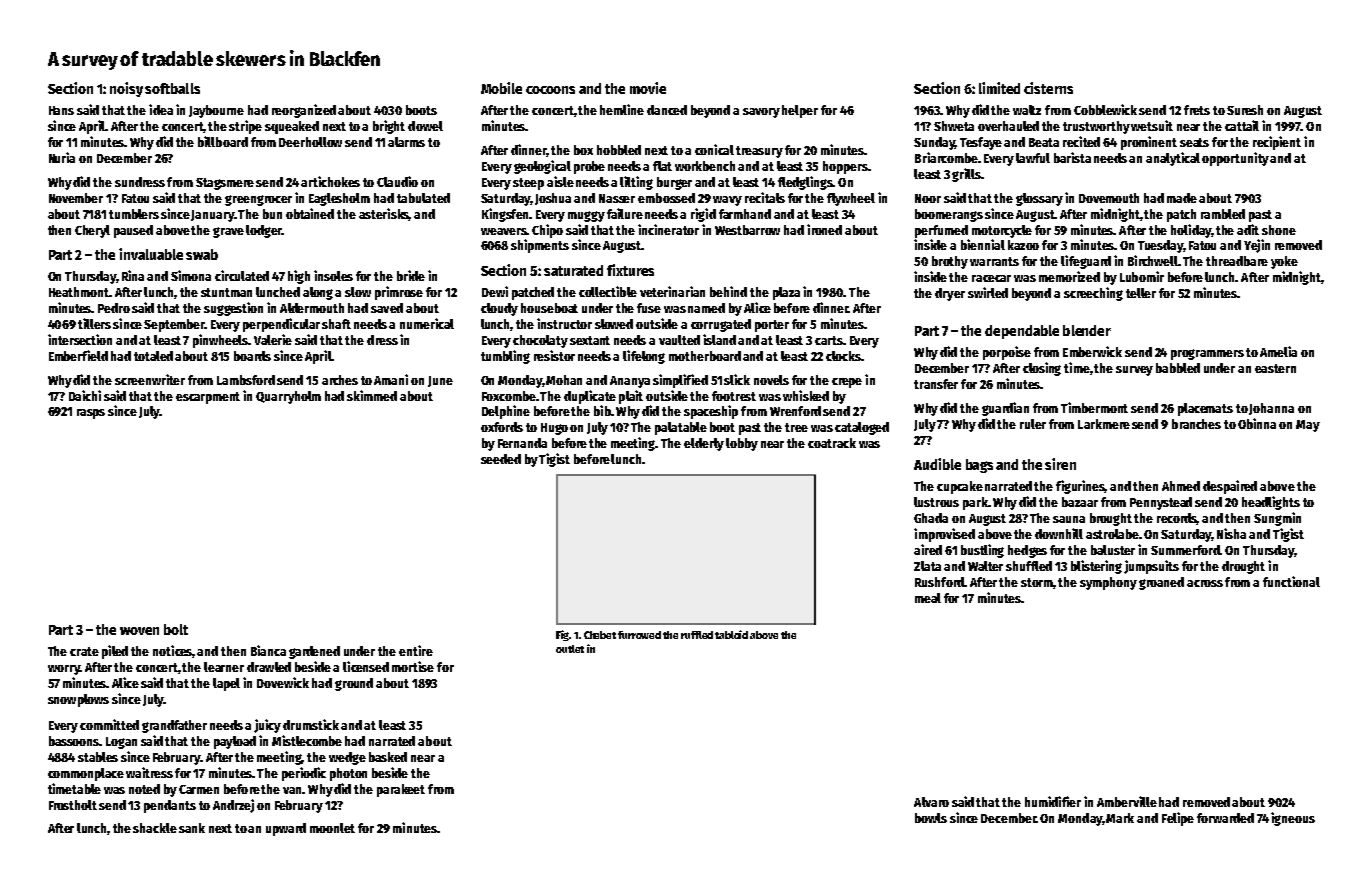 The image size is (1372, 887). What do you see at coordinates (1185, 550) in the image?
I see `Summerford` at bounding box center [1185, 550].
